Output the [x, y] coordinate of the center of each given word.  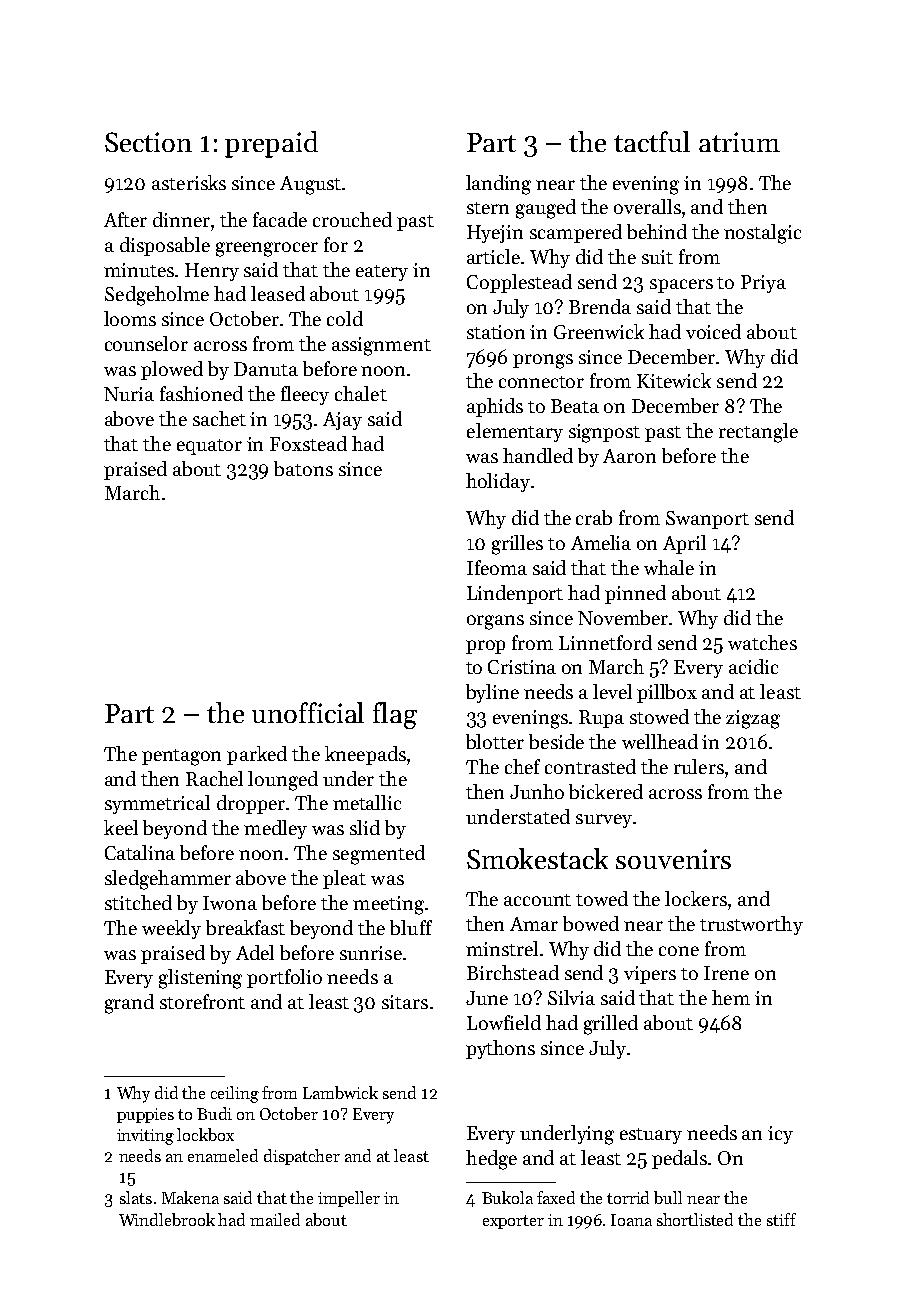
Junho [537, 791]
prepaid [271, 144]
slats [136, 1197]
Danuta [266, 369]
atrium [739, 142]
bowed [591, 923]
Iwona [230, 903]
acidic [753, 666]
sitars [405, 1002]
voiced [713, 331]
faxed [556, 1197]
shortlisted [695, 1219]
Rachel [214, 778]
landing [498, 185]
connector [541, 382]
